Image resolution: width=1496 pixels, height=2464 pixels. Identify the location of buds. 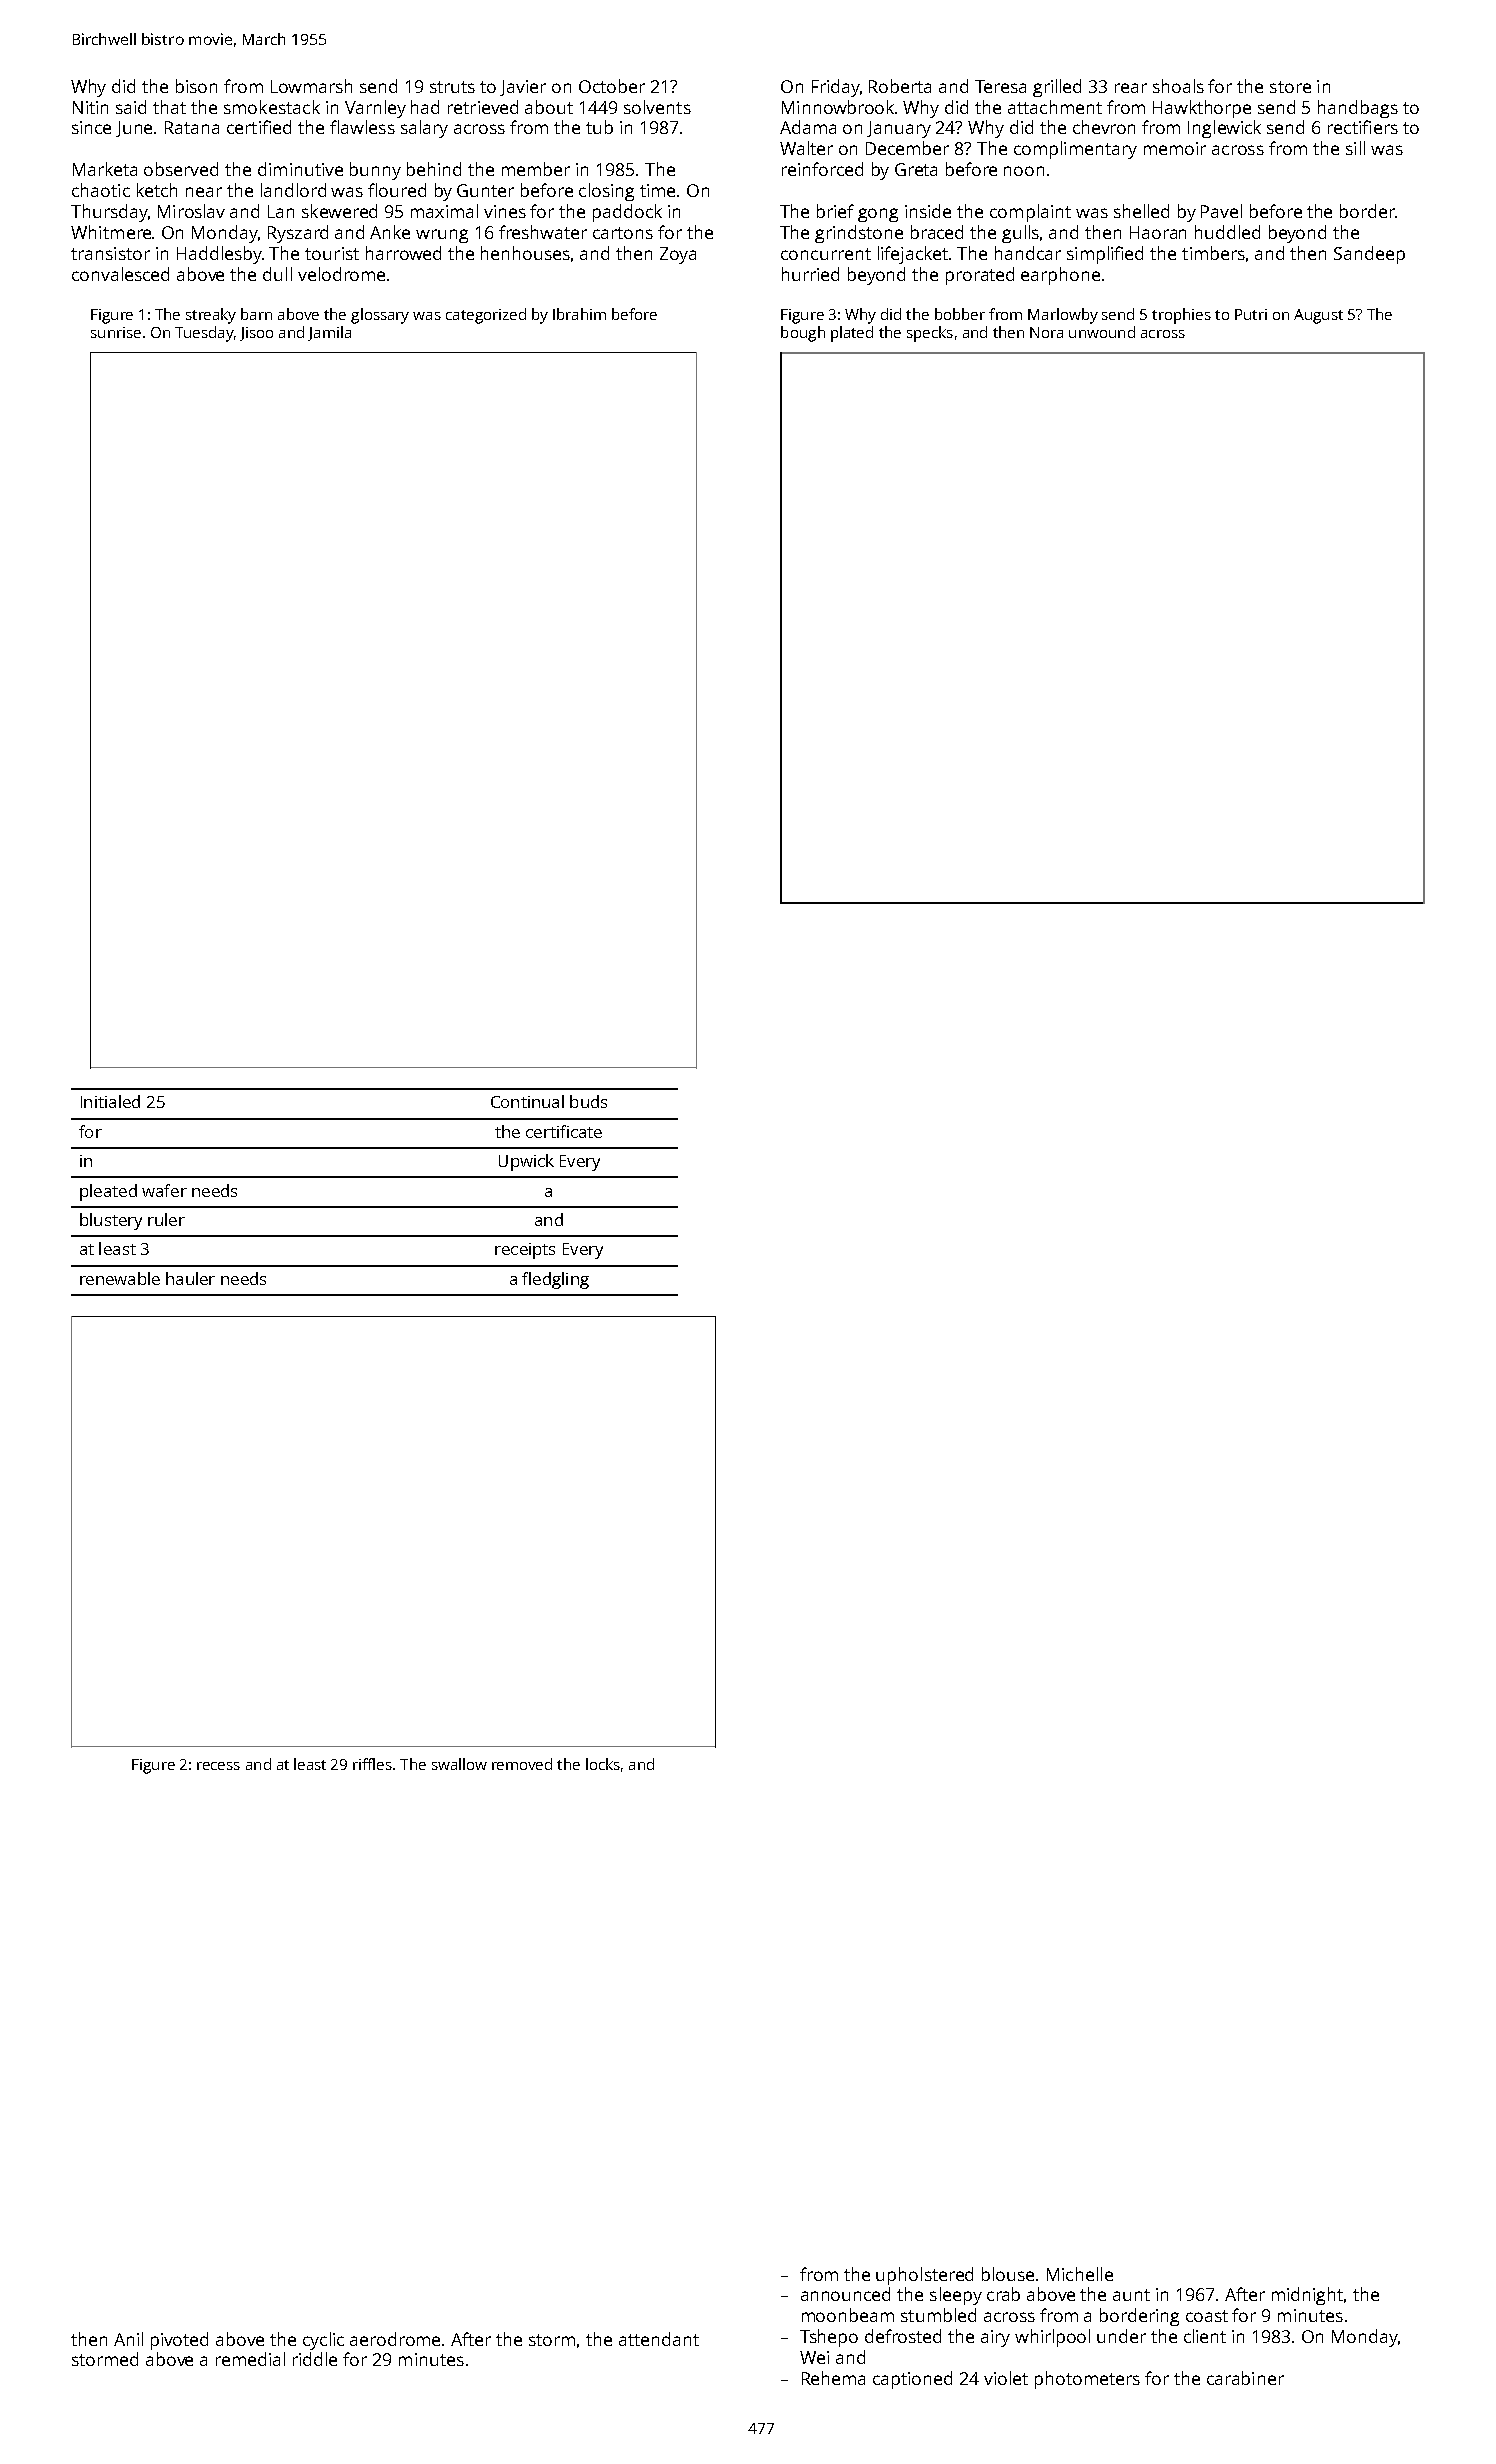
(588, 1101).
